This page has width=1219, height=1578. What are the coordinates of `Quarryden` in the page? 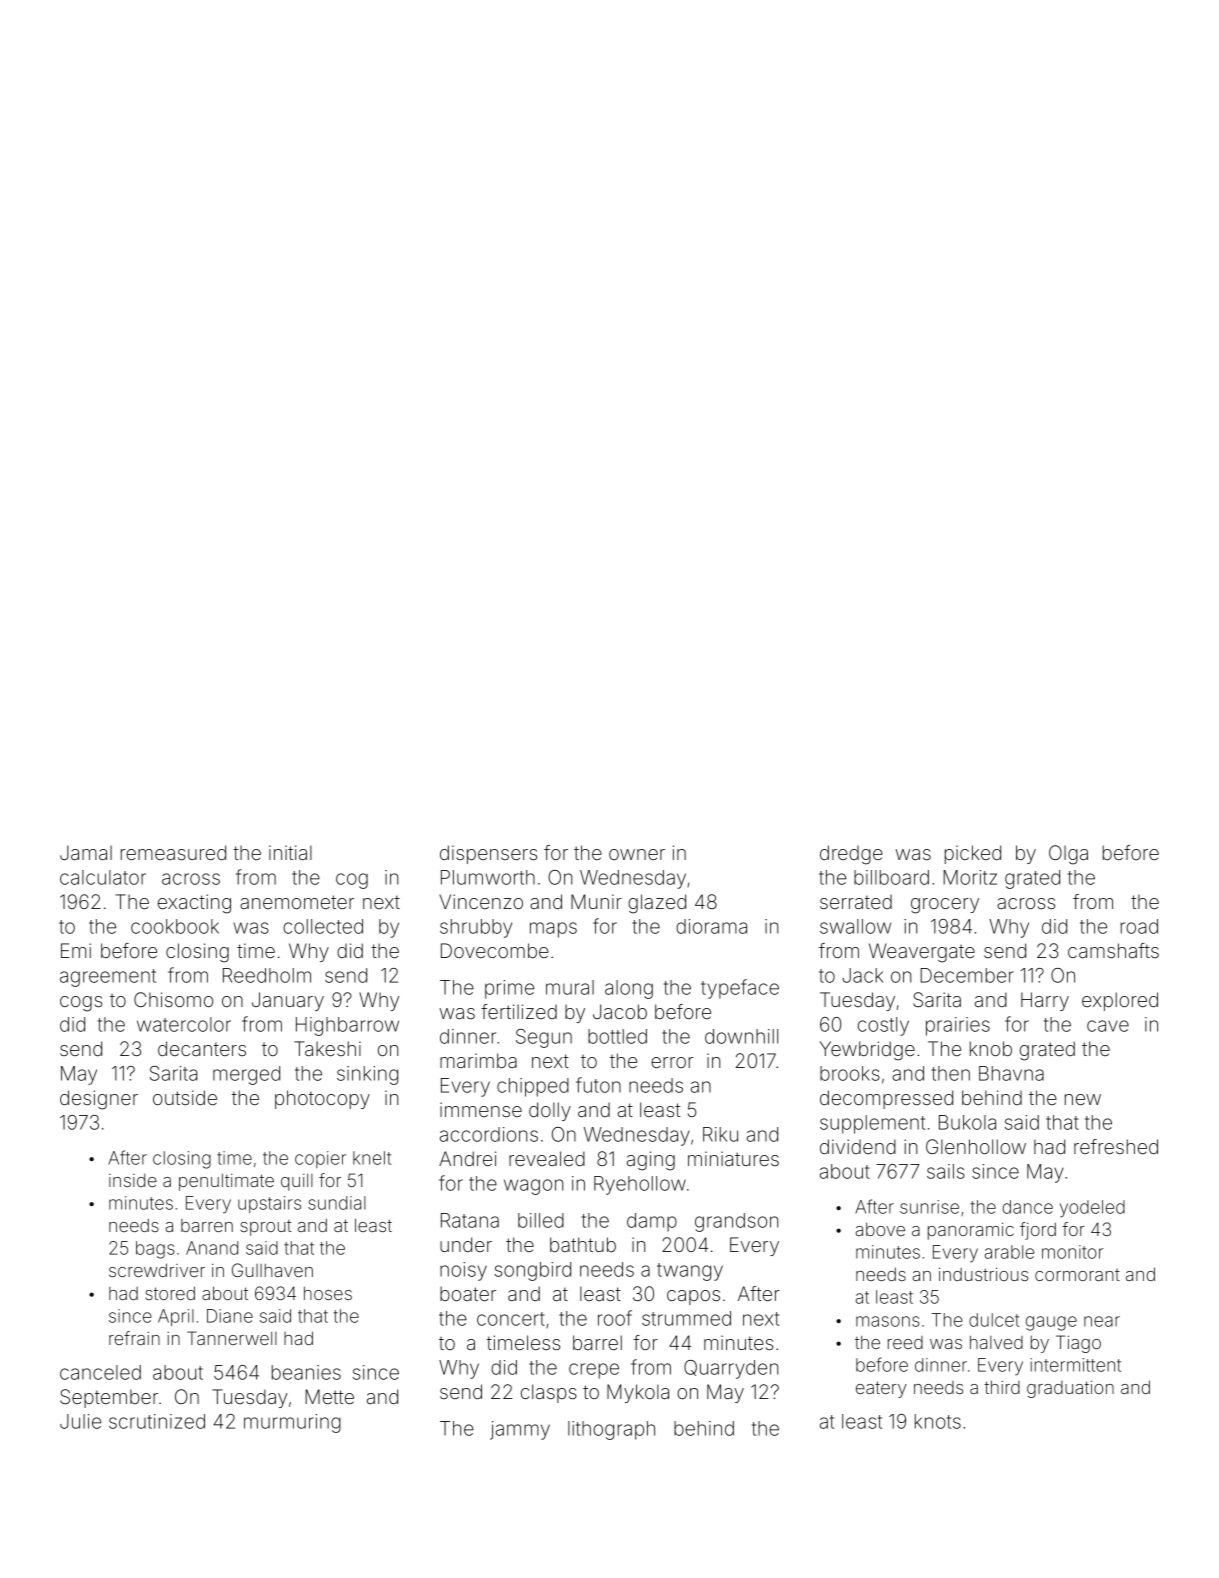 It's located at (731, 1369).
